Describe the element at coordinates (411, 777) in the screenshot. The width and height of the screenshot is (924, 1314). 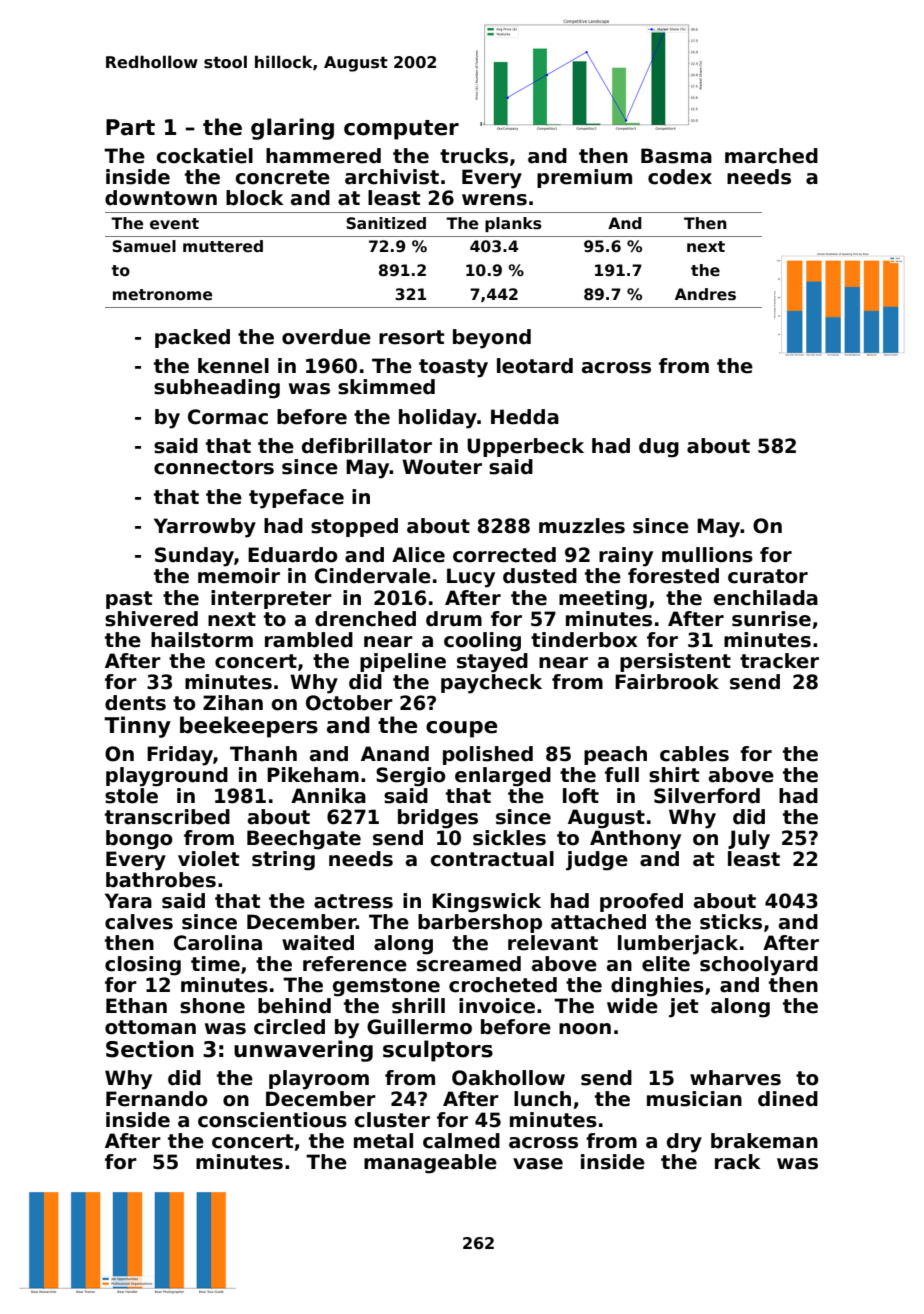
I see `Sergio` at that location.
